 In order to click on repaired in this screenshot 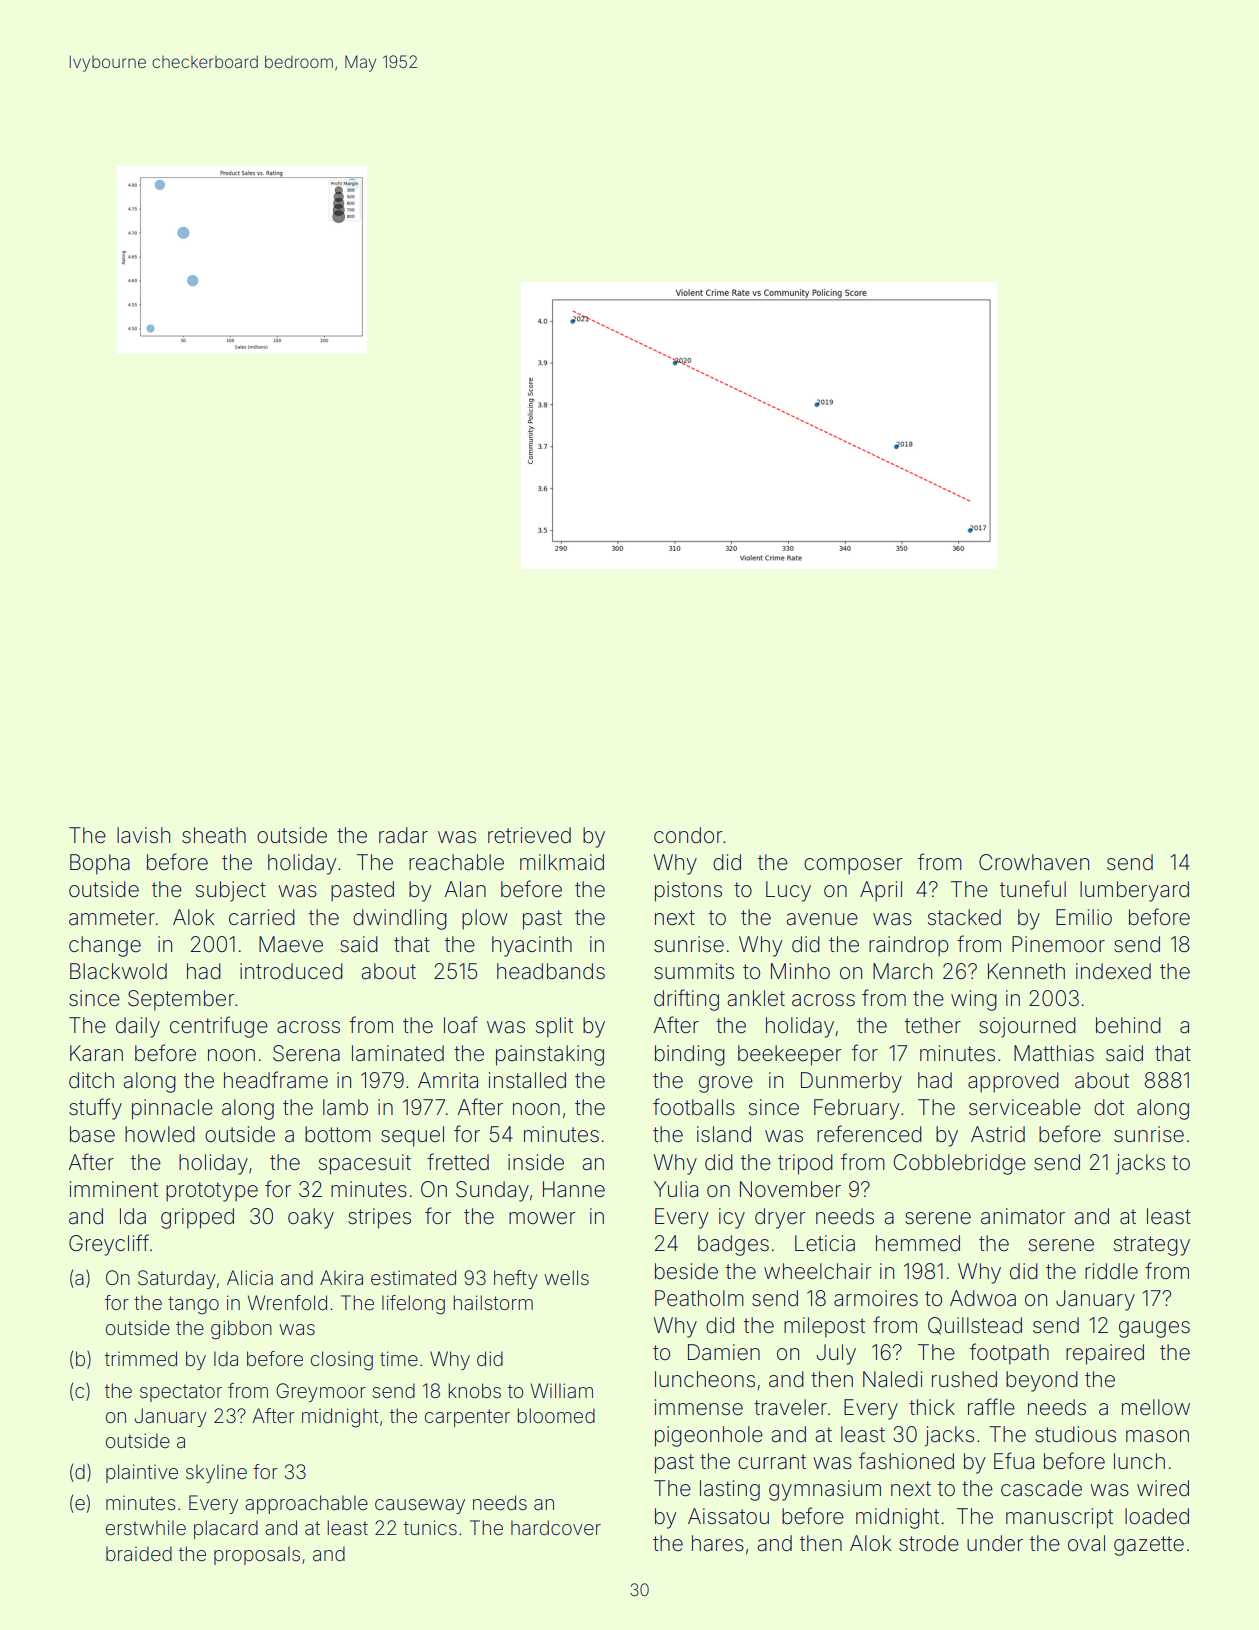, I will do `click(1105, 1354)`.
